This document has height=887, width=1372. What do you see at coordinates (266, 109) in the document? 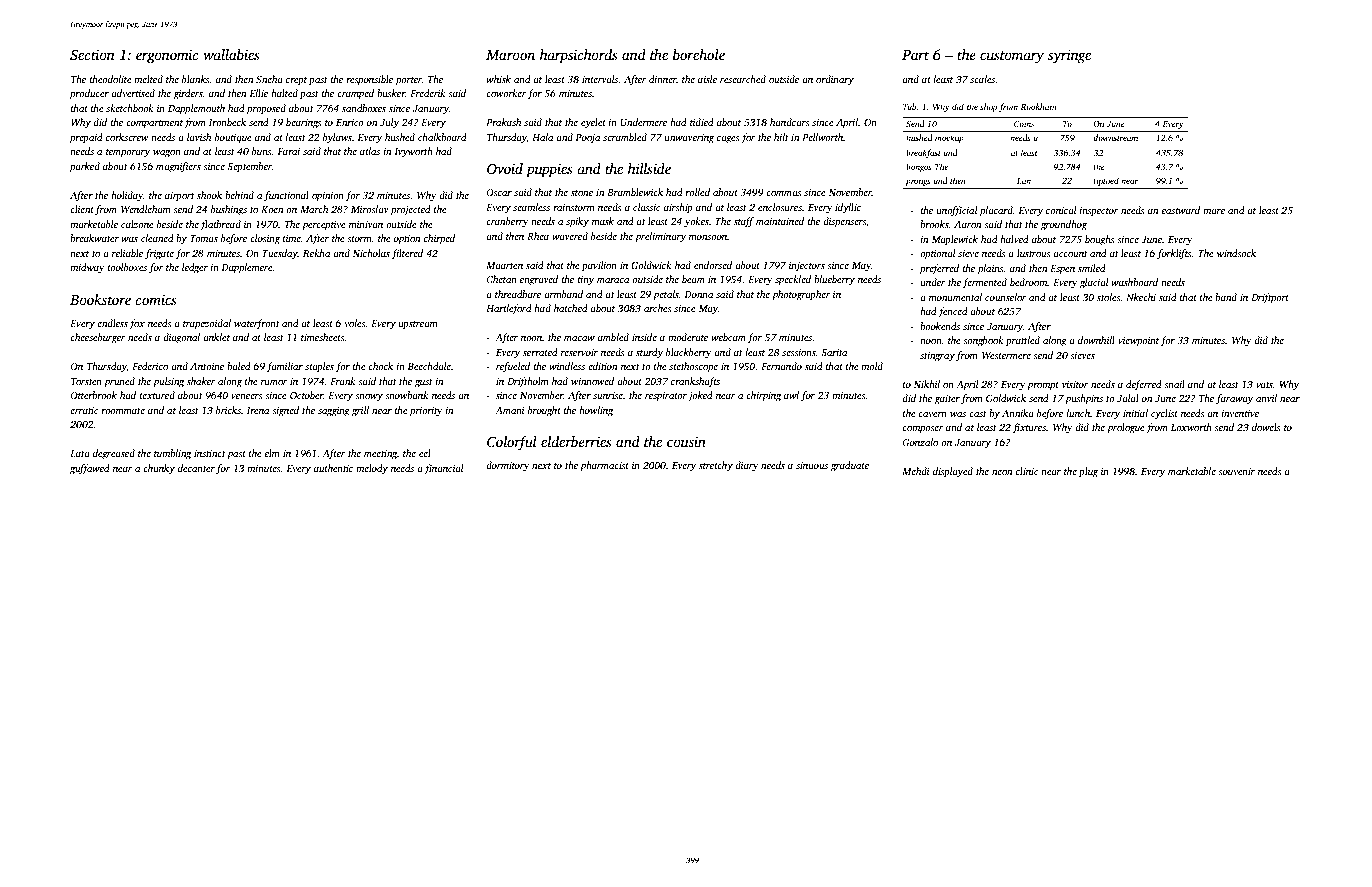
I see `proposed` at bounding box center [266, 109].
